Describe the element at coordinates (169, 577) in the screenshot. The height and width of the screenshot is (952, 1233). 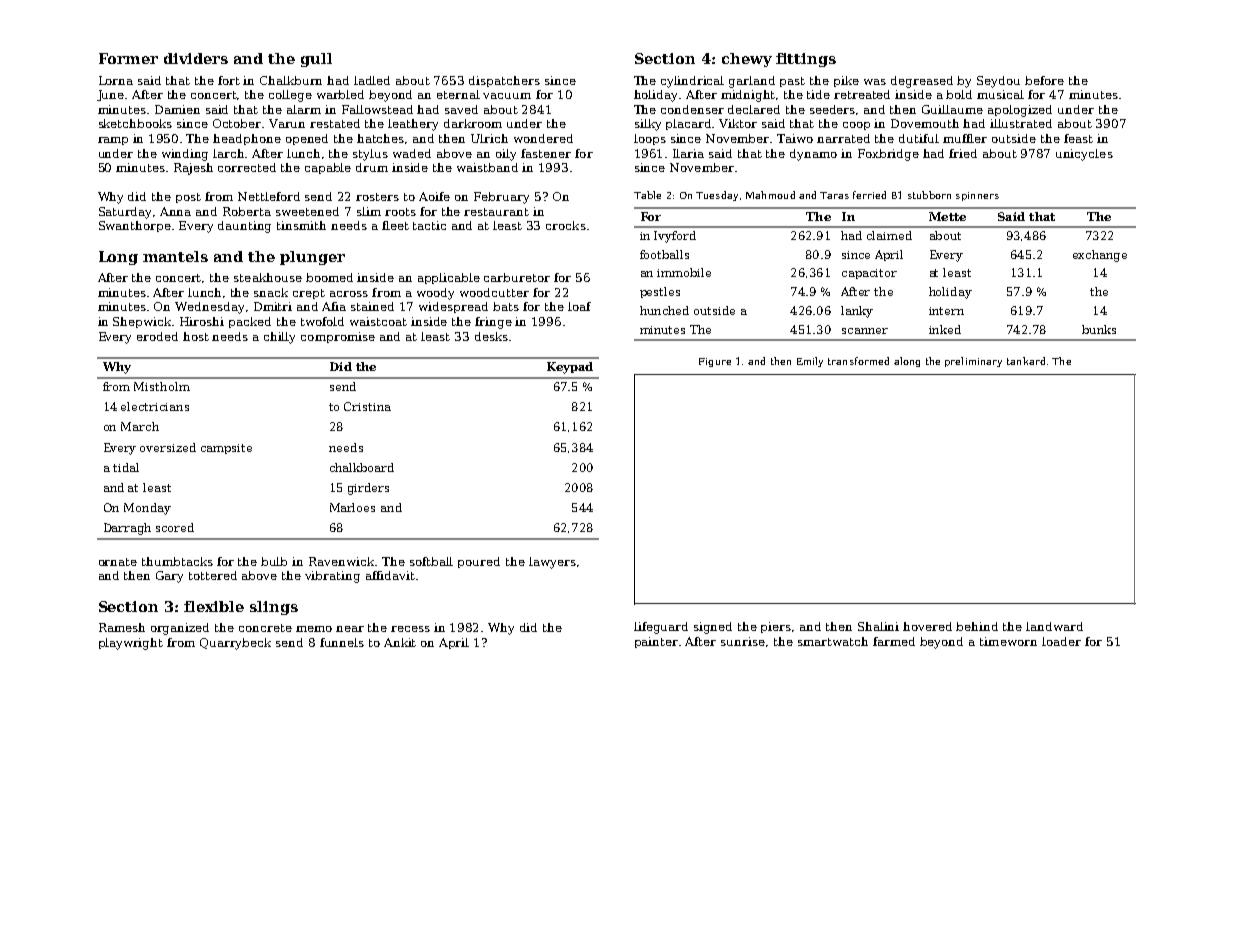
I see `Gary` at that location.
